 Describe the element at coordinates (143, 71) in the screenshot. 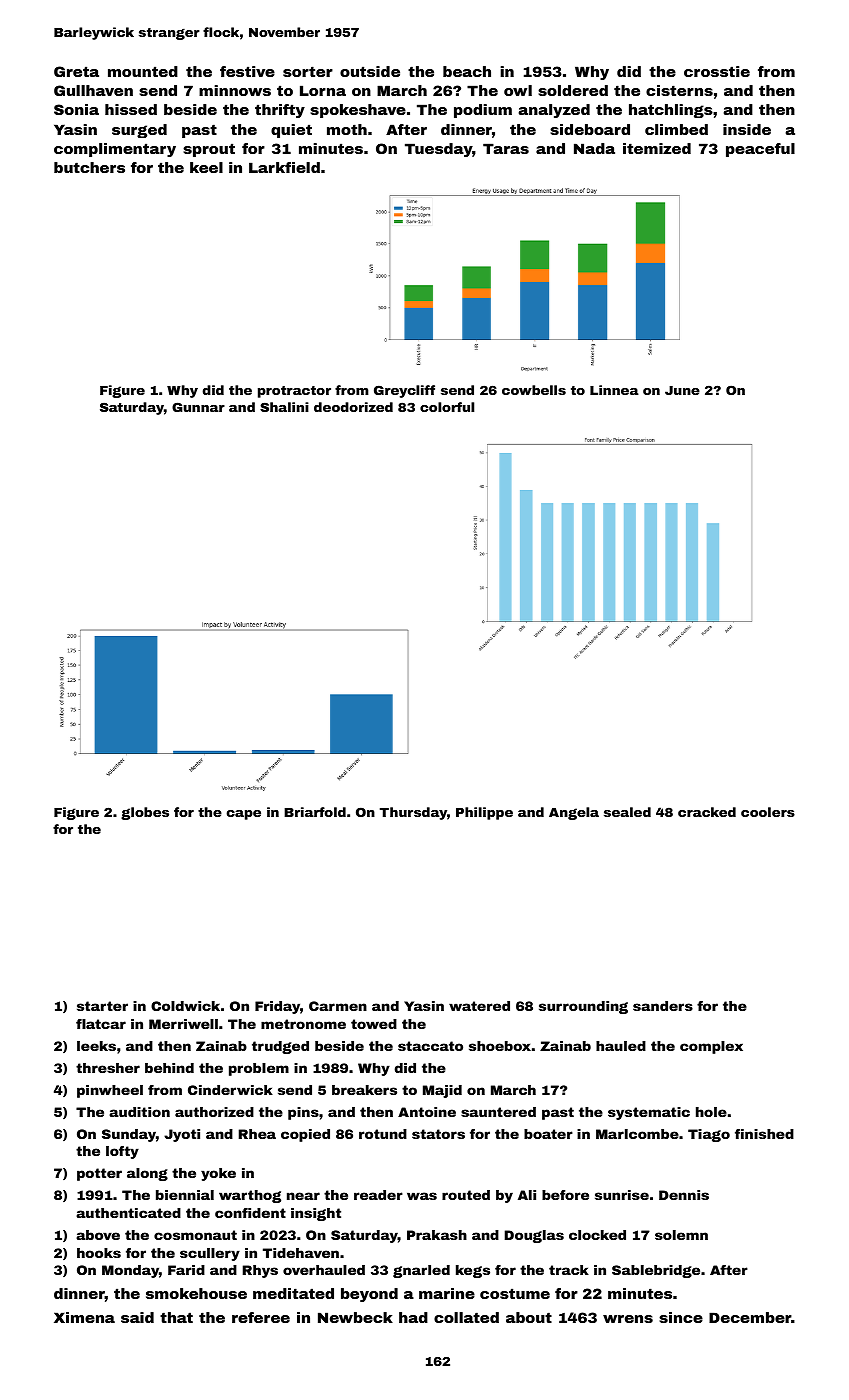

I see `mounted` at that location.
